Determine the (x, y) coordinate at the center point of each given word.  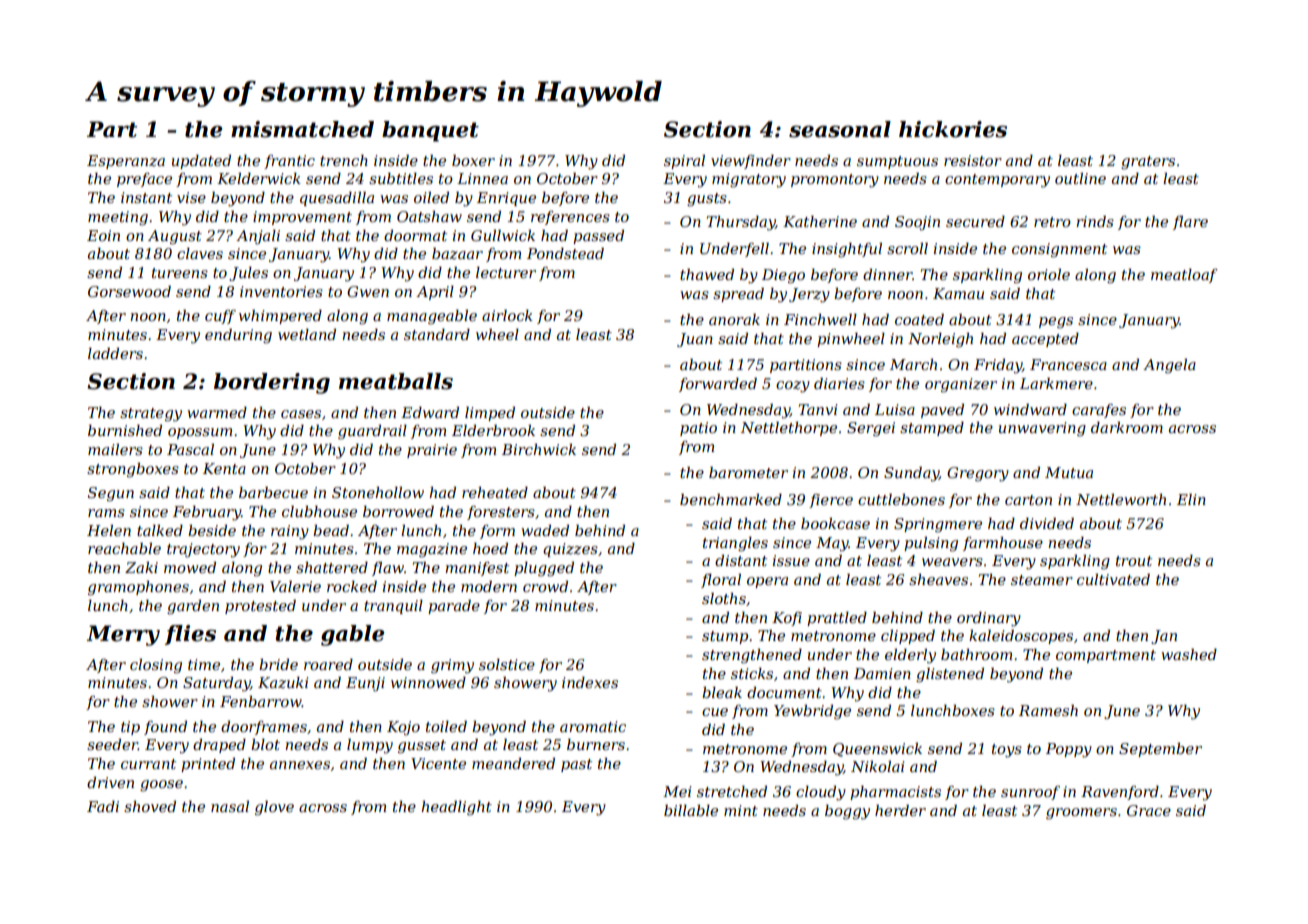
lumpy (370, 746)
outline (1080, 178)
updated (201, 162)
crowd (545, 586)
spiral (684, 162)
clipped (908, 637)
